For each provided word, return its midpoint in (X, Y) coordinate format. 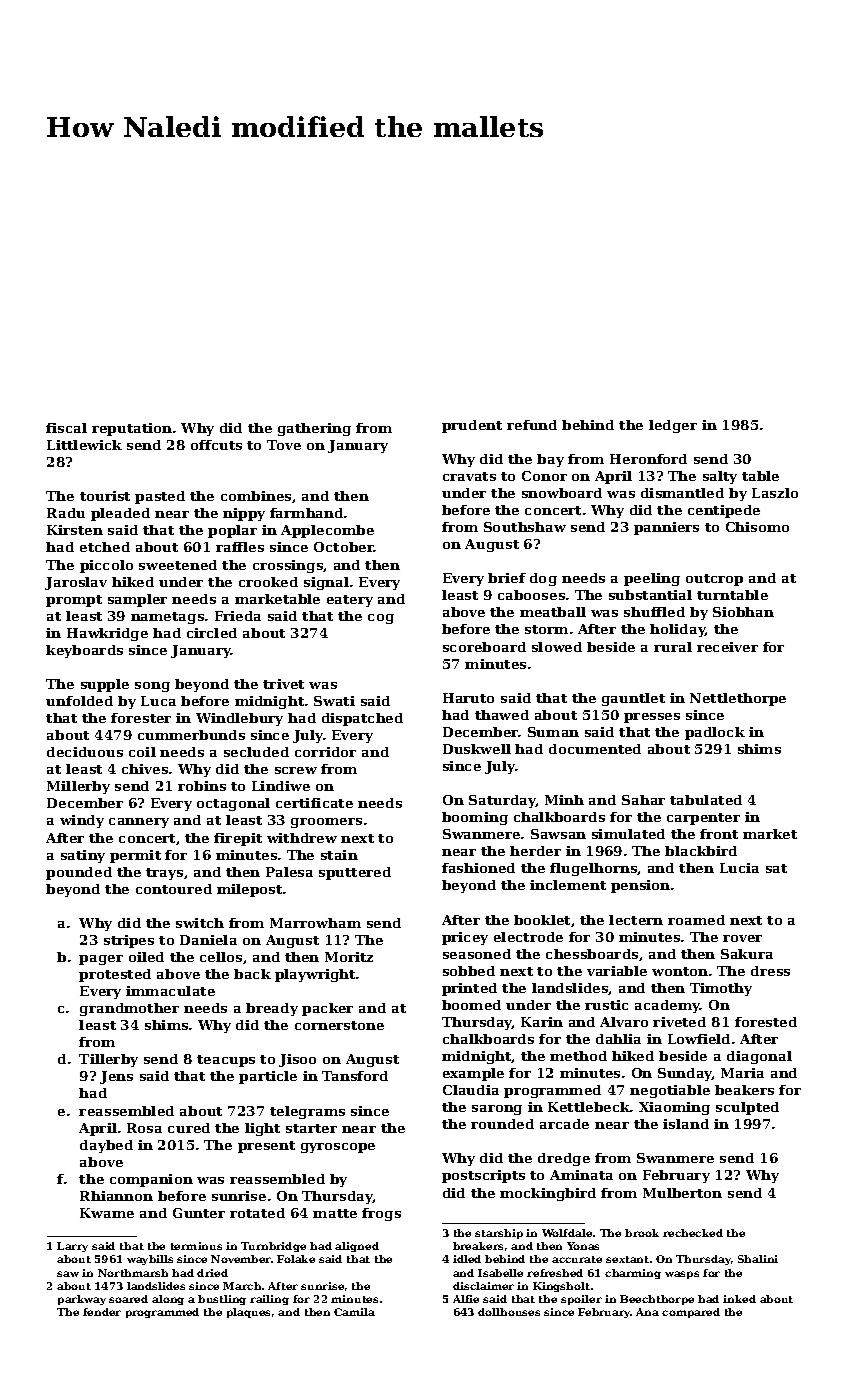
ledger (673, 426)
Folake (296, 1259)
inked (739, 1299)
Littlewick (84, 445)
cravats (469, 476)
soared (128, 1299)
